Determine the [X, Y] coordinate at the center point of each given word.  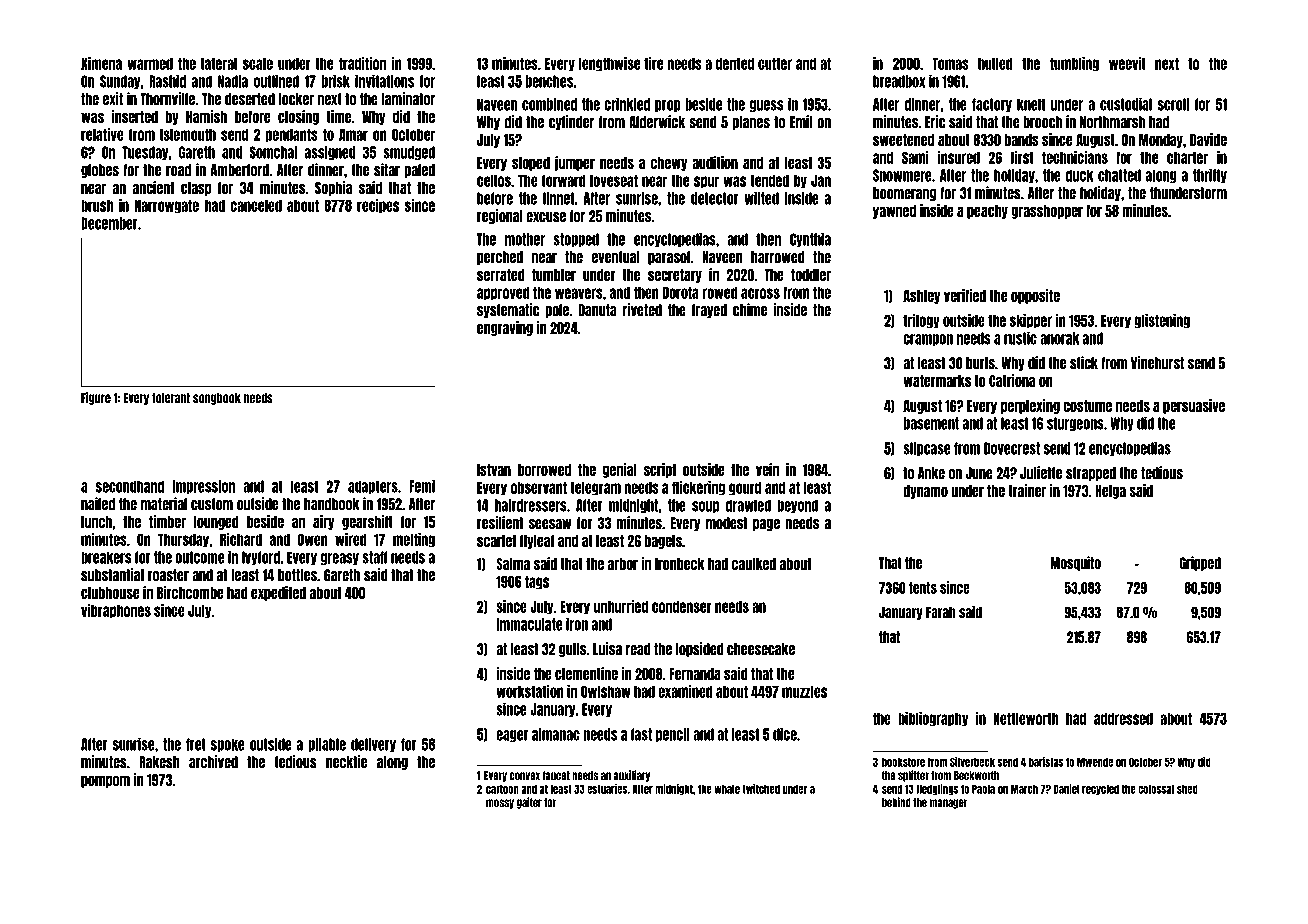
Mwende [1095, 762]
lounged [216, 523]
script [660, 470]
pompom [105, 781]
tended [770, 181]
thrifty [1210, 175]
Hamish [206, 116]
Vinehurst [1157, 363]
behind [896, 802]
